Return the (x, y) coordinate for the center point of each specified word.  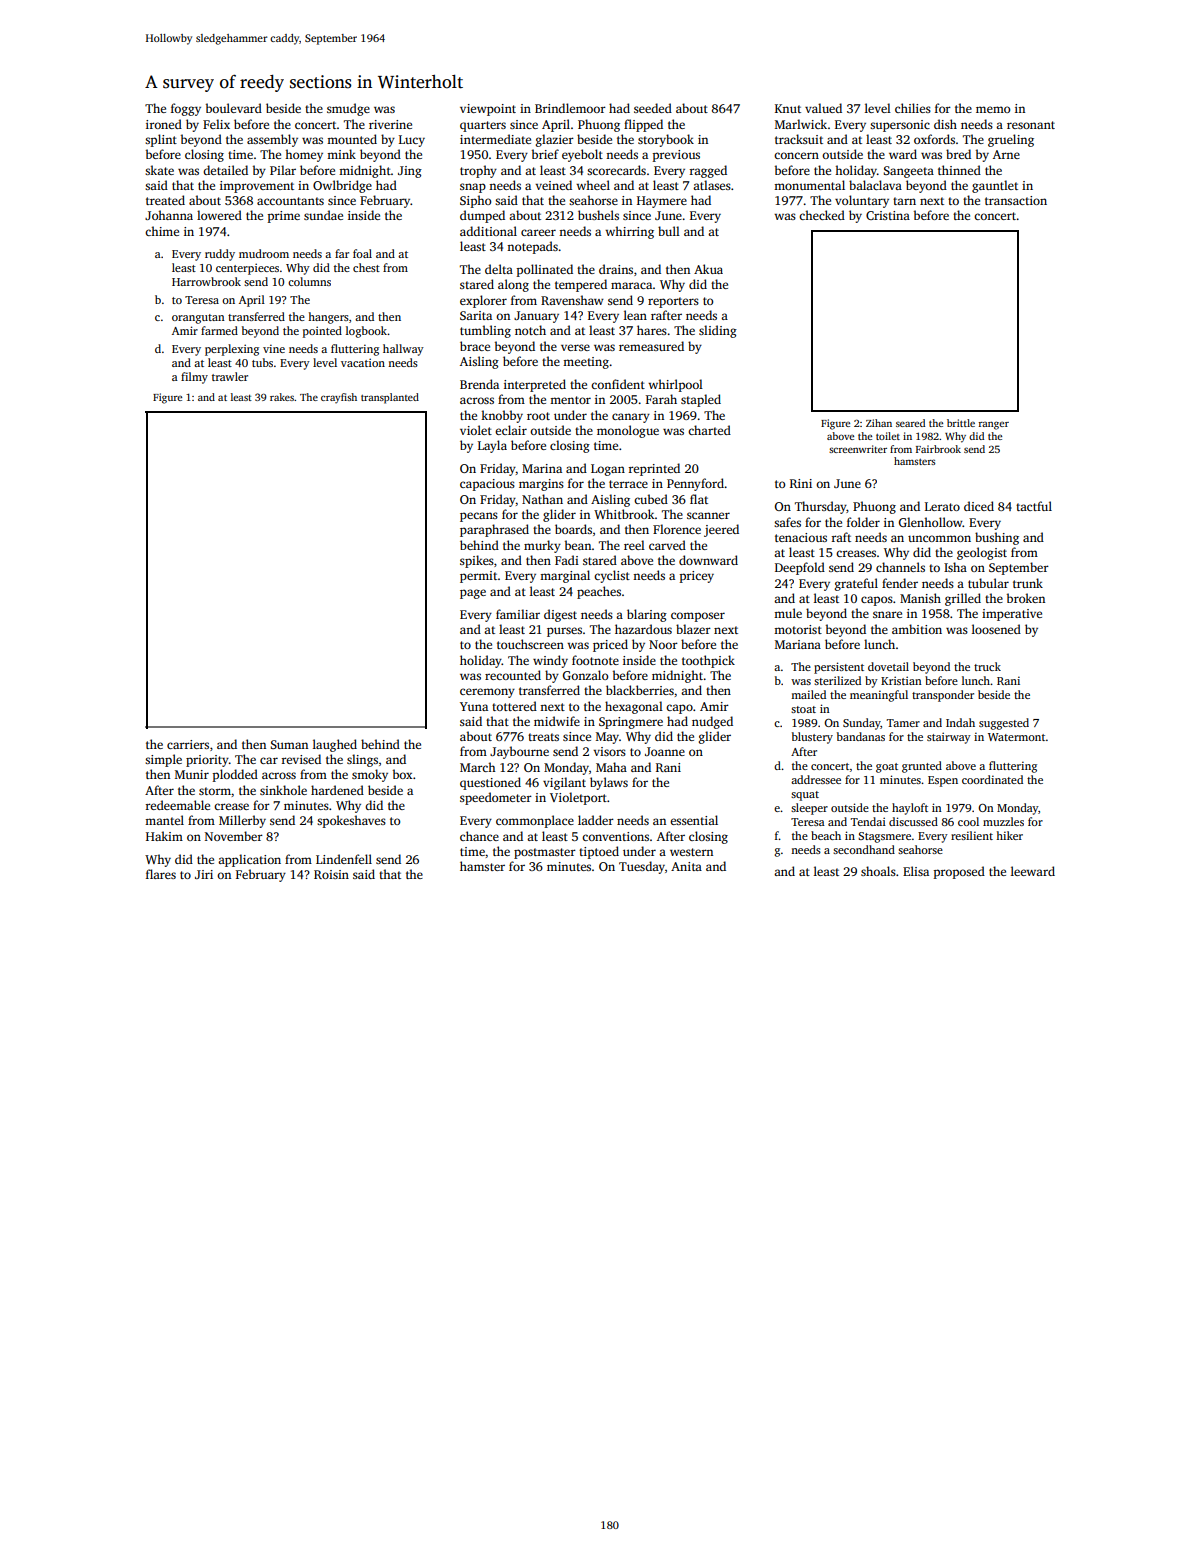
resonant (1031, 125)
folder (863, 522)
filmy (194, 378)
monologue (628, 431)
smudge (348, 109)
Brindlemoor (570, 108)
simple (163, 760)
